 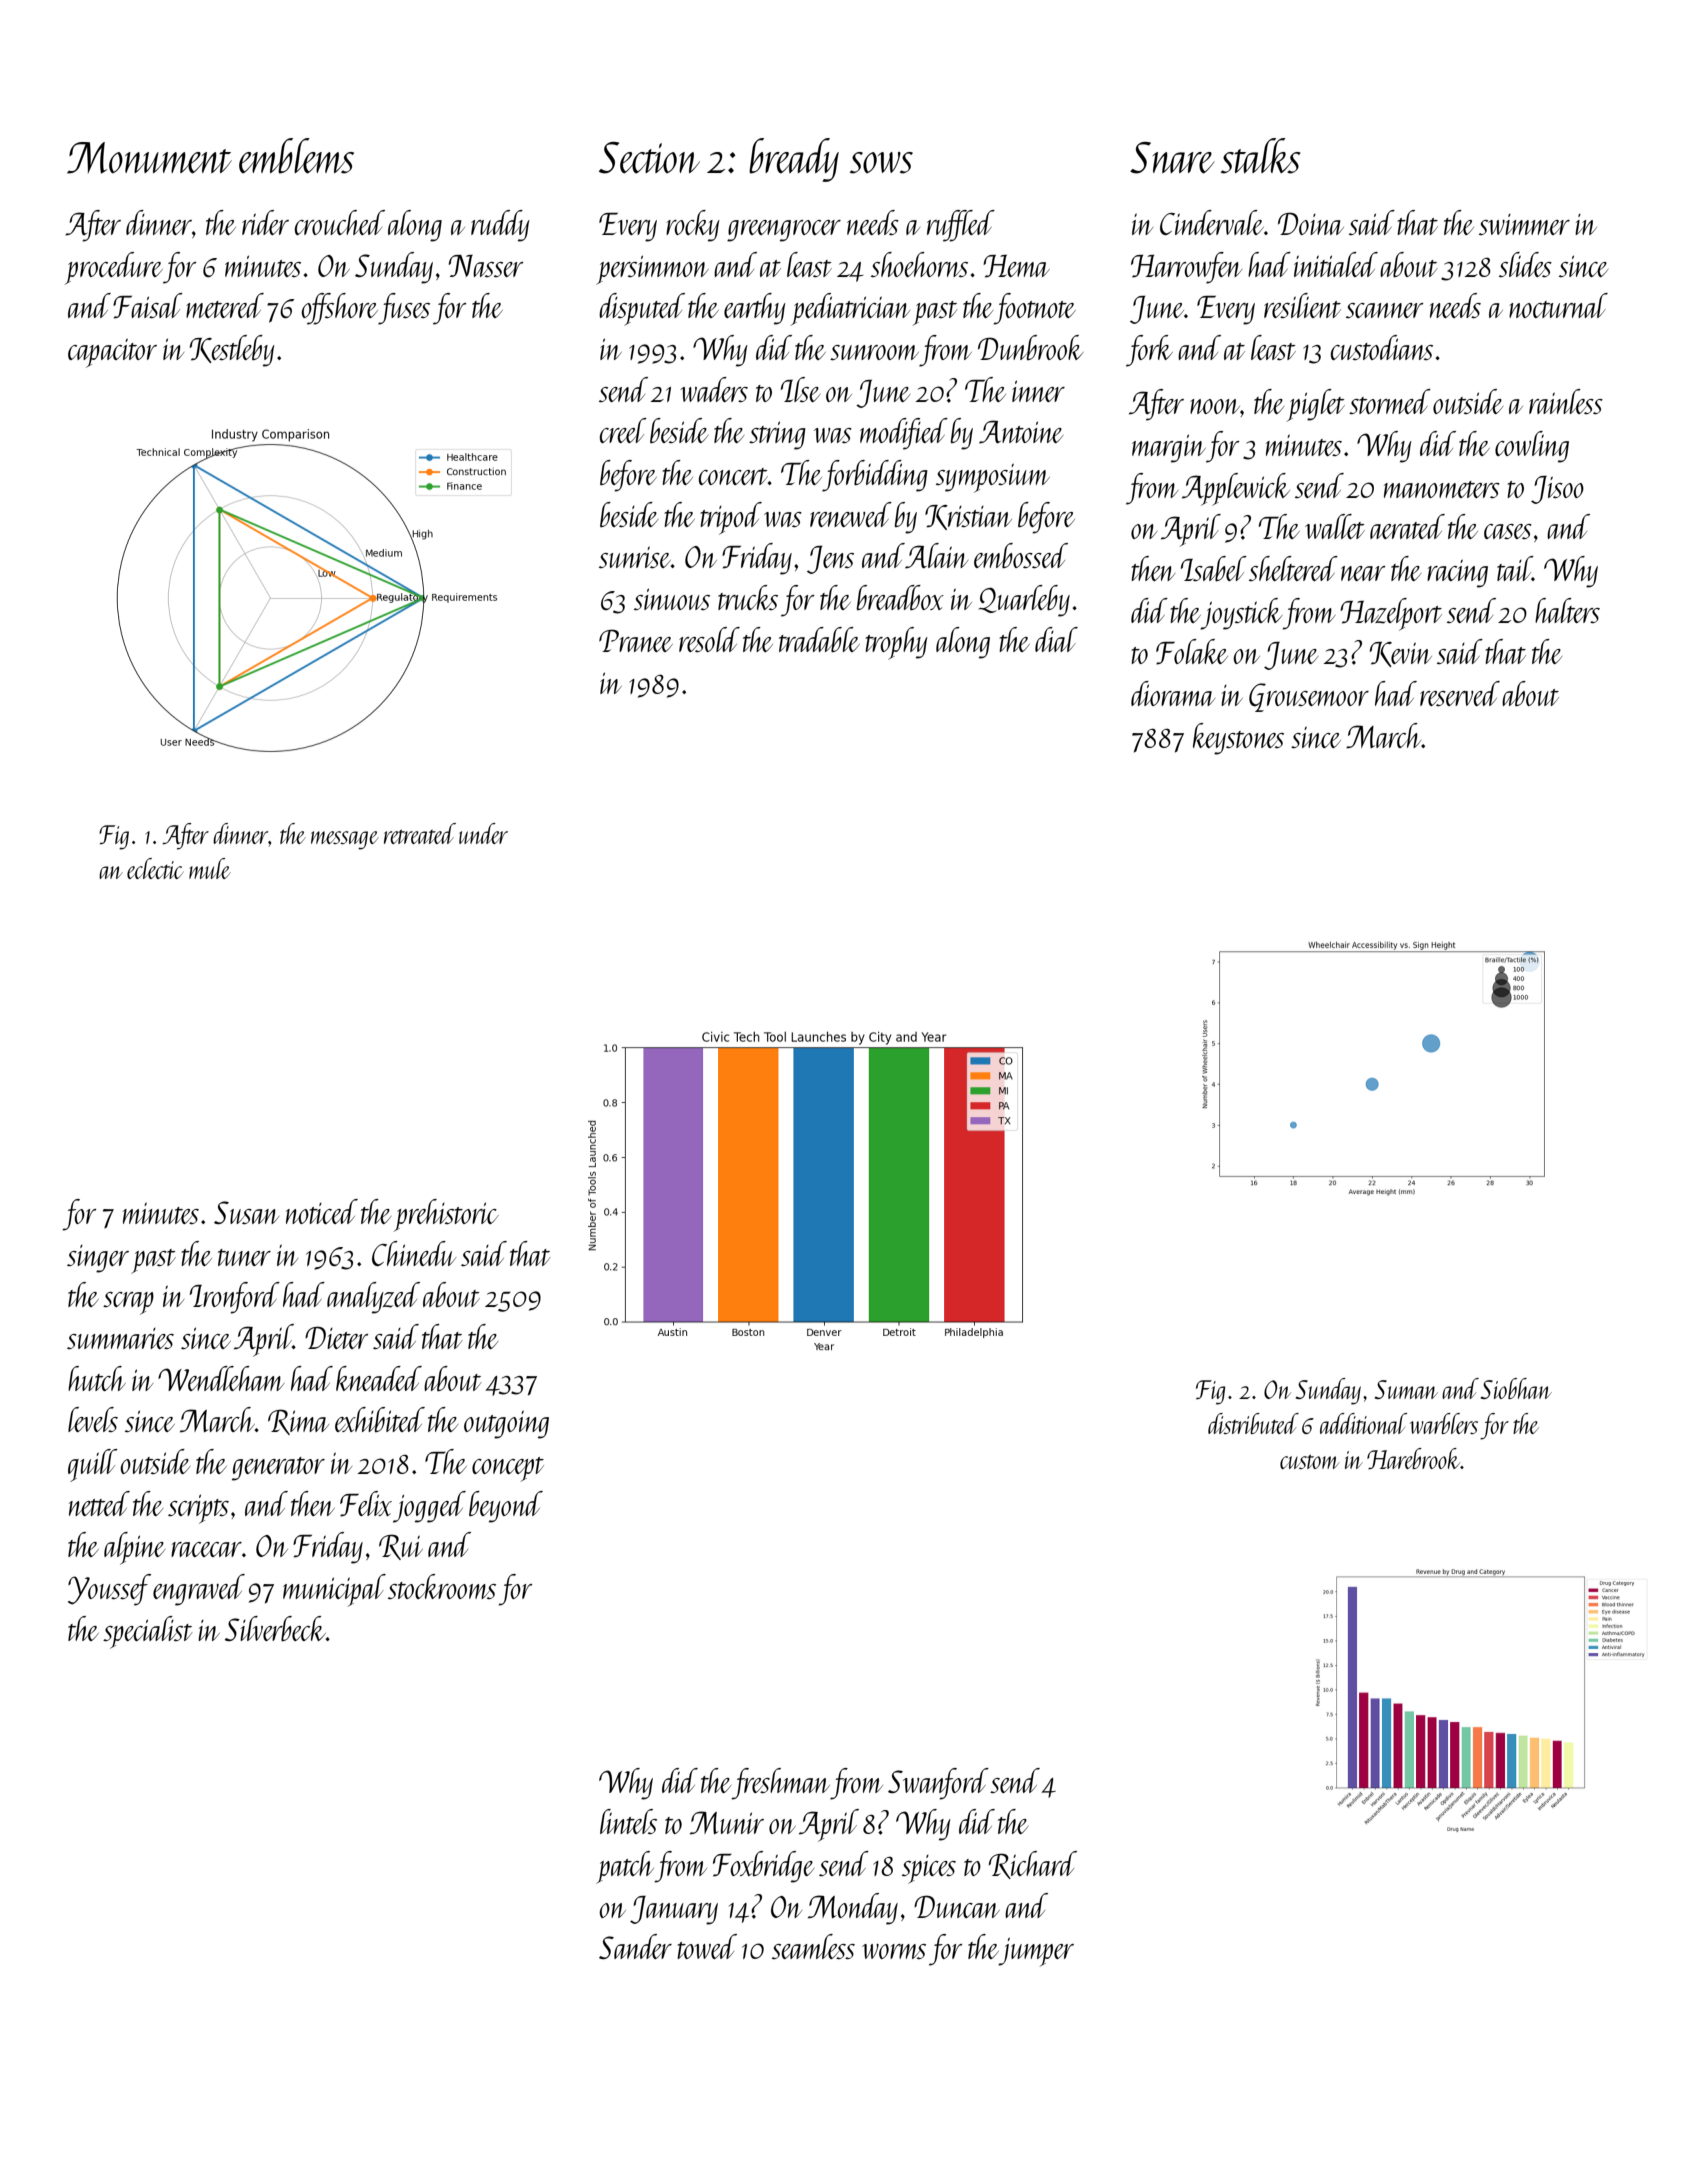 I want to click on Monument, so click(x=149, y=158).
